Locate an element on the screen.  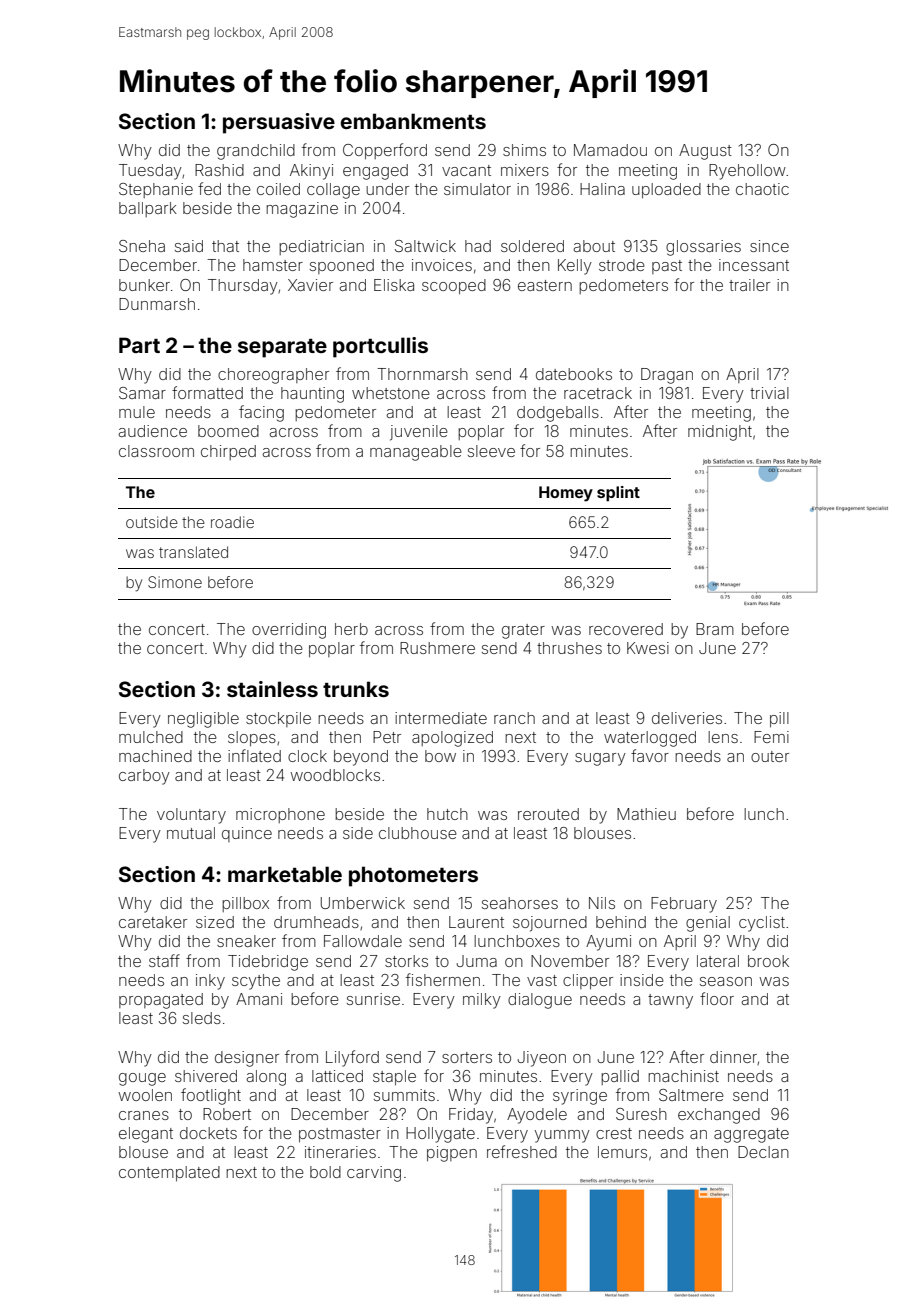
embankments is located at coordinates (413, 121).
